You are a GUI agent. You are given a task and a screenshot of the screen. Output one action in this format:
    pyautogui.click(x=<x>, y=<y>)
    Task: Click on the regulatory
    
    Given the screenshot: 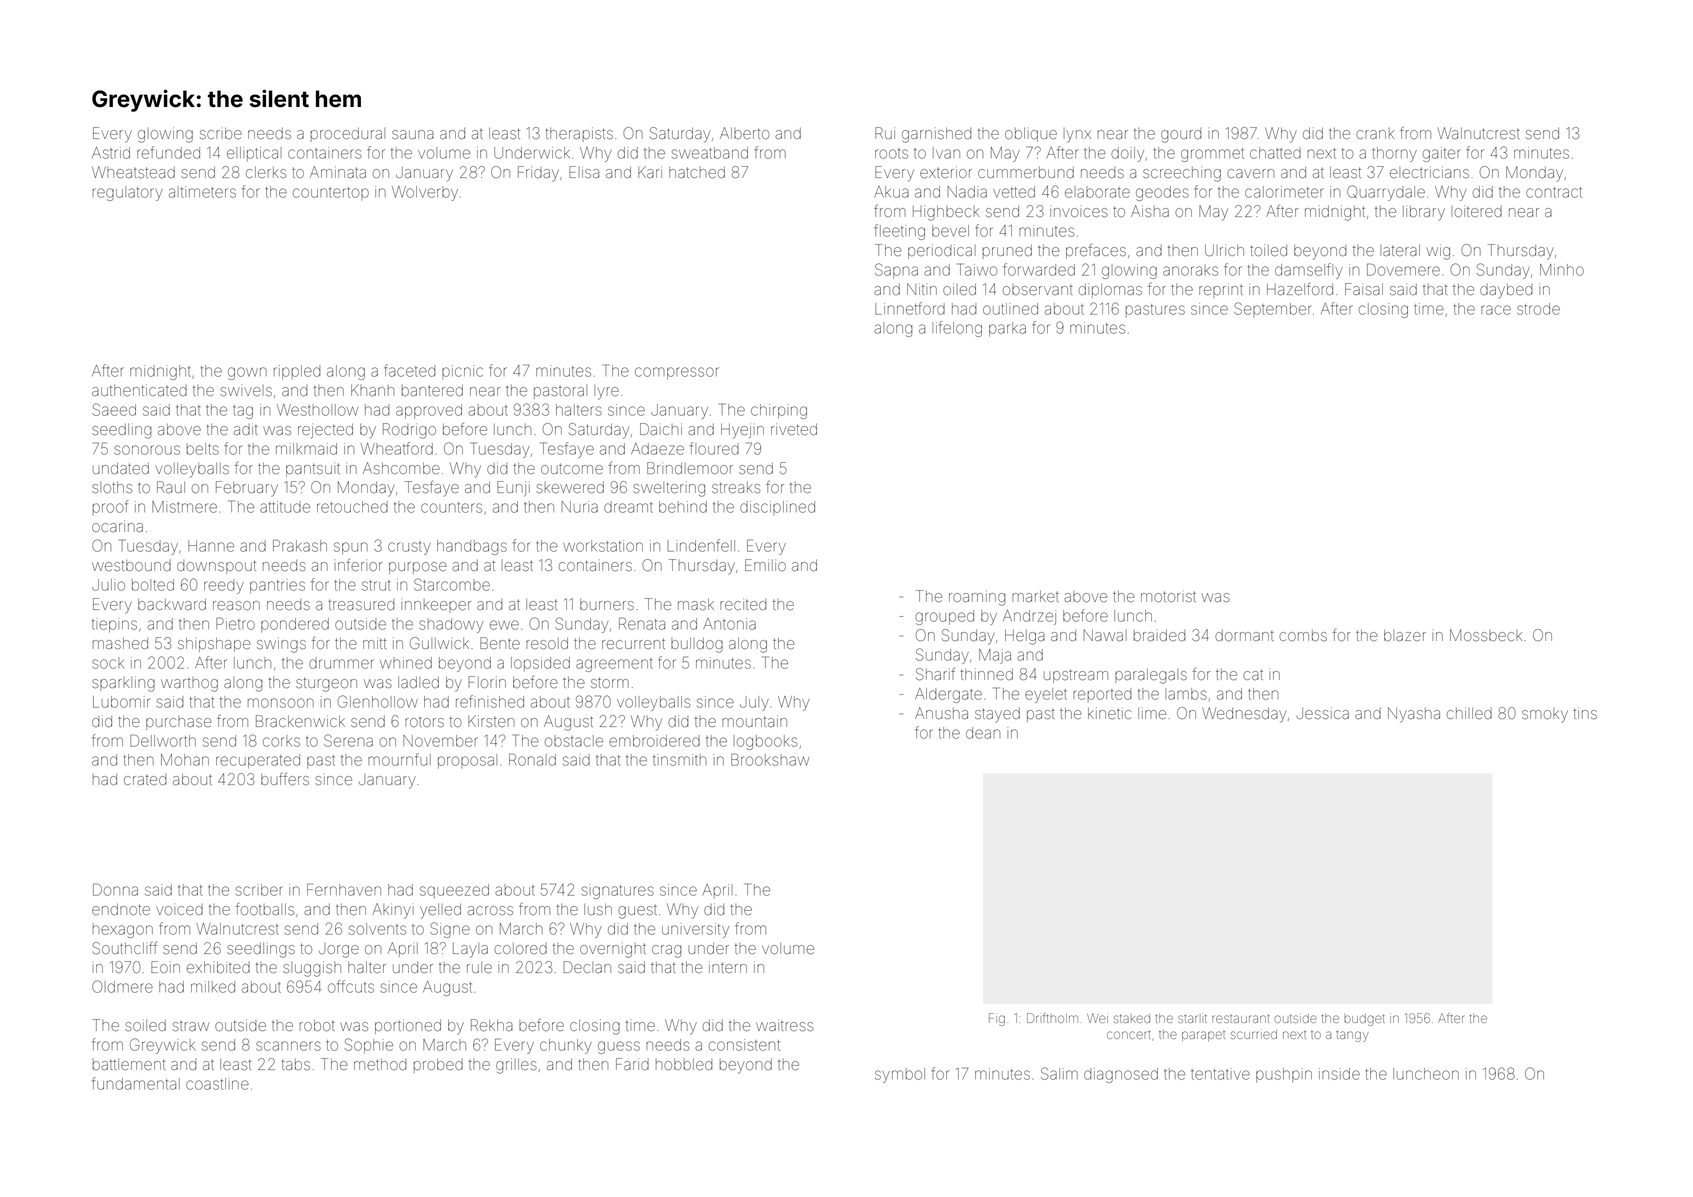 What is the action you would take?
    pyautogui.click(x=128, y=193)
